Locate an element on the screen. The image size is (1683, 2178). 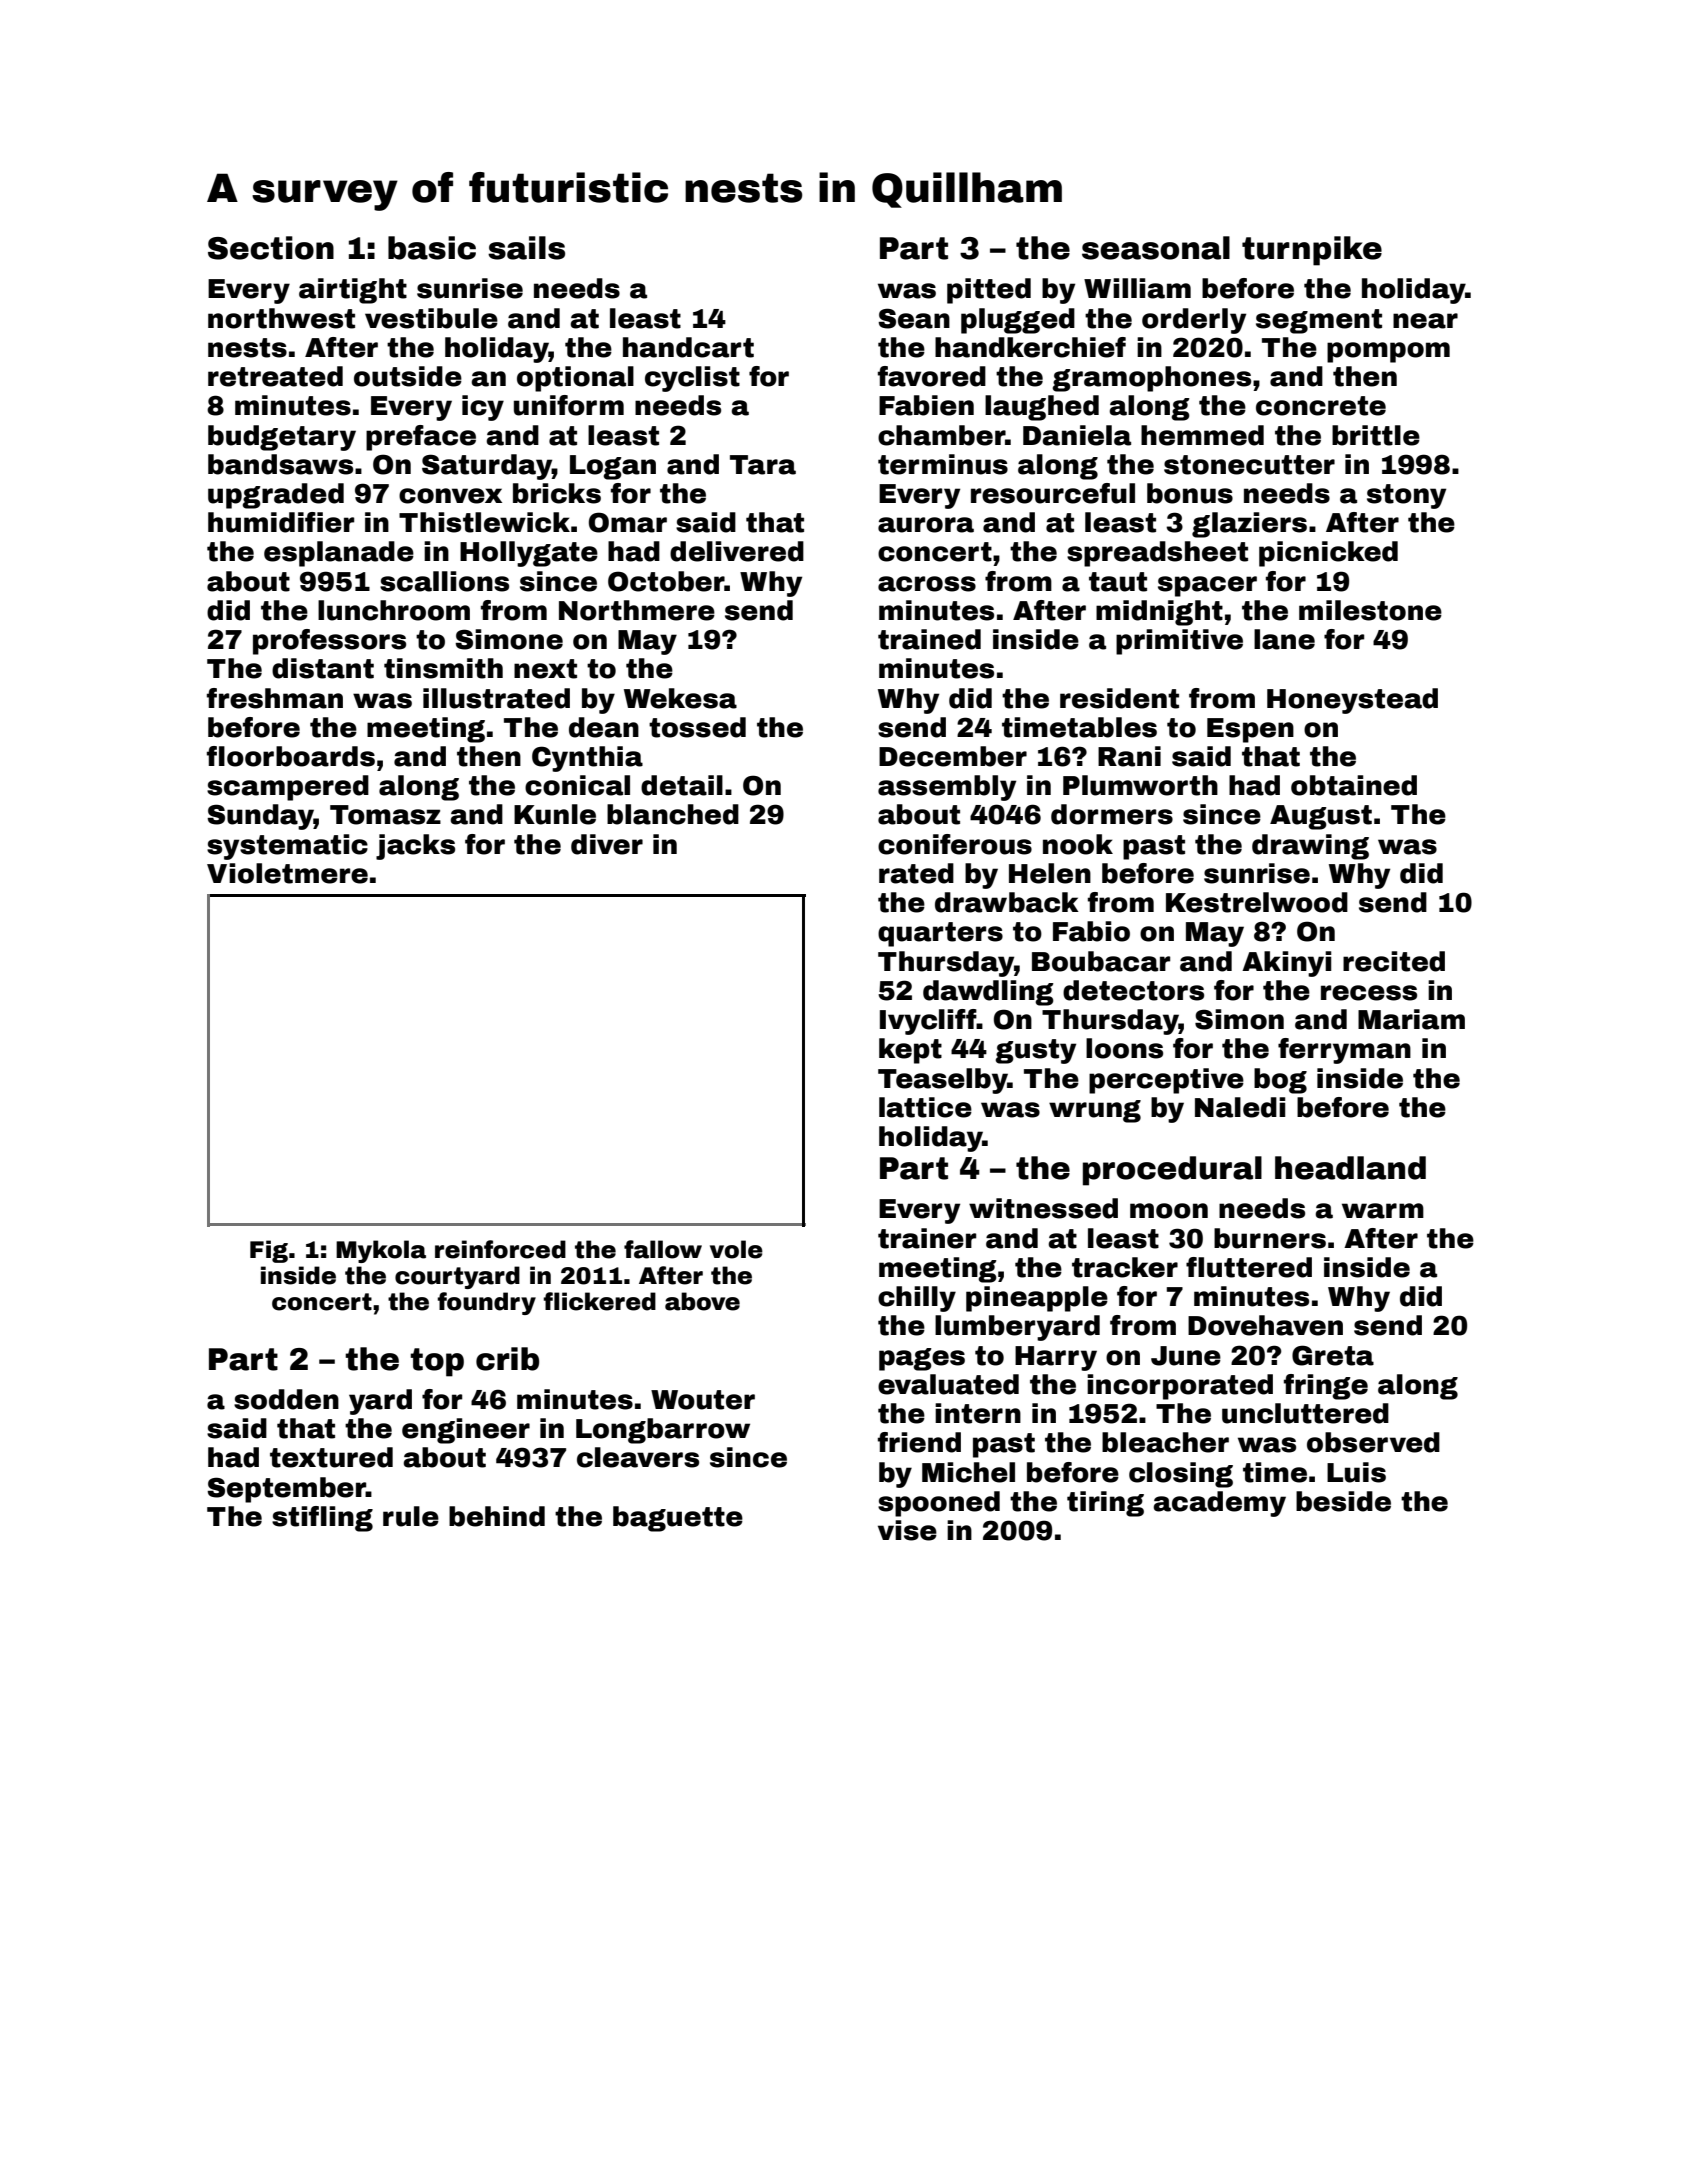
Akinyi is located at coordinates (1286, 964).
